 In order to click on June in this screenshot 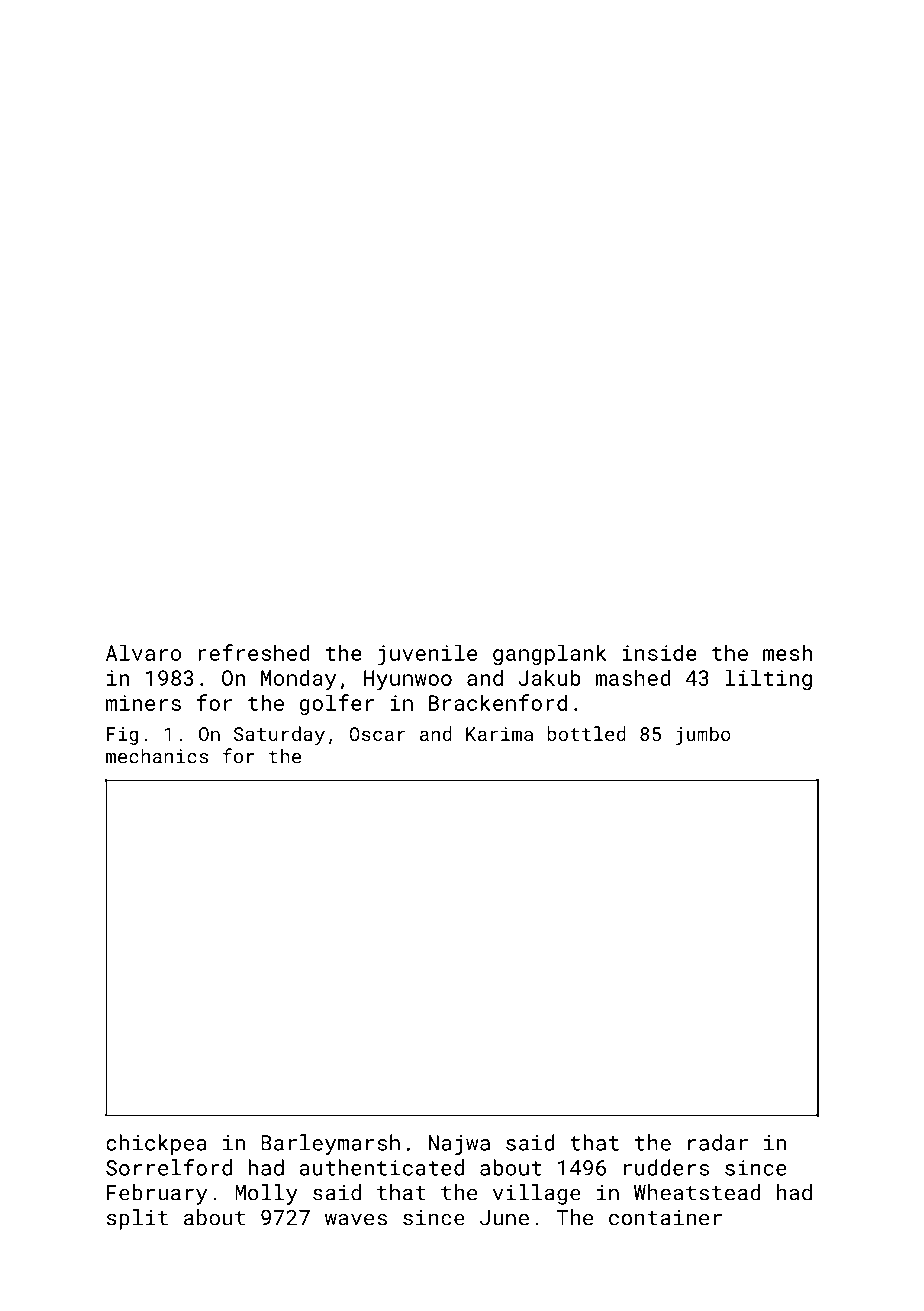, I will do `click(504, 1218)`.
